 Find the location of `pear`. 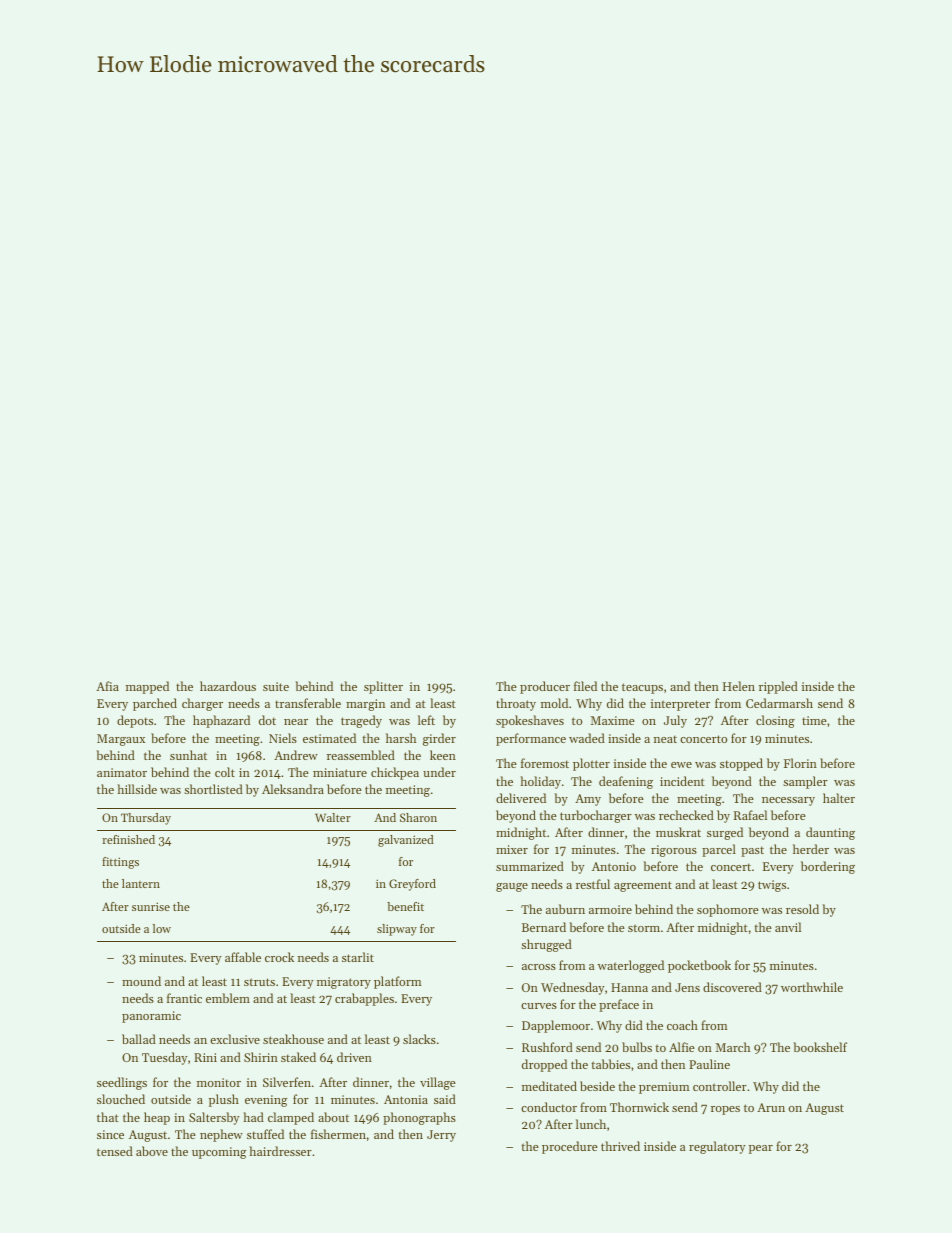

pear is located at coordinates (761, 1149).
